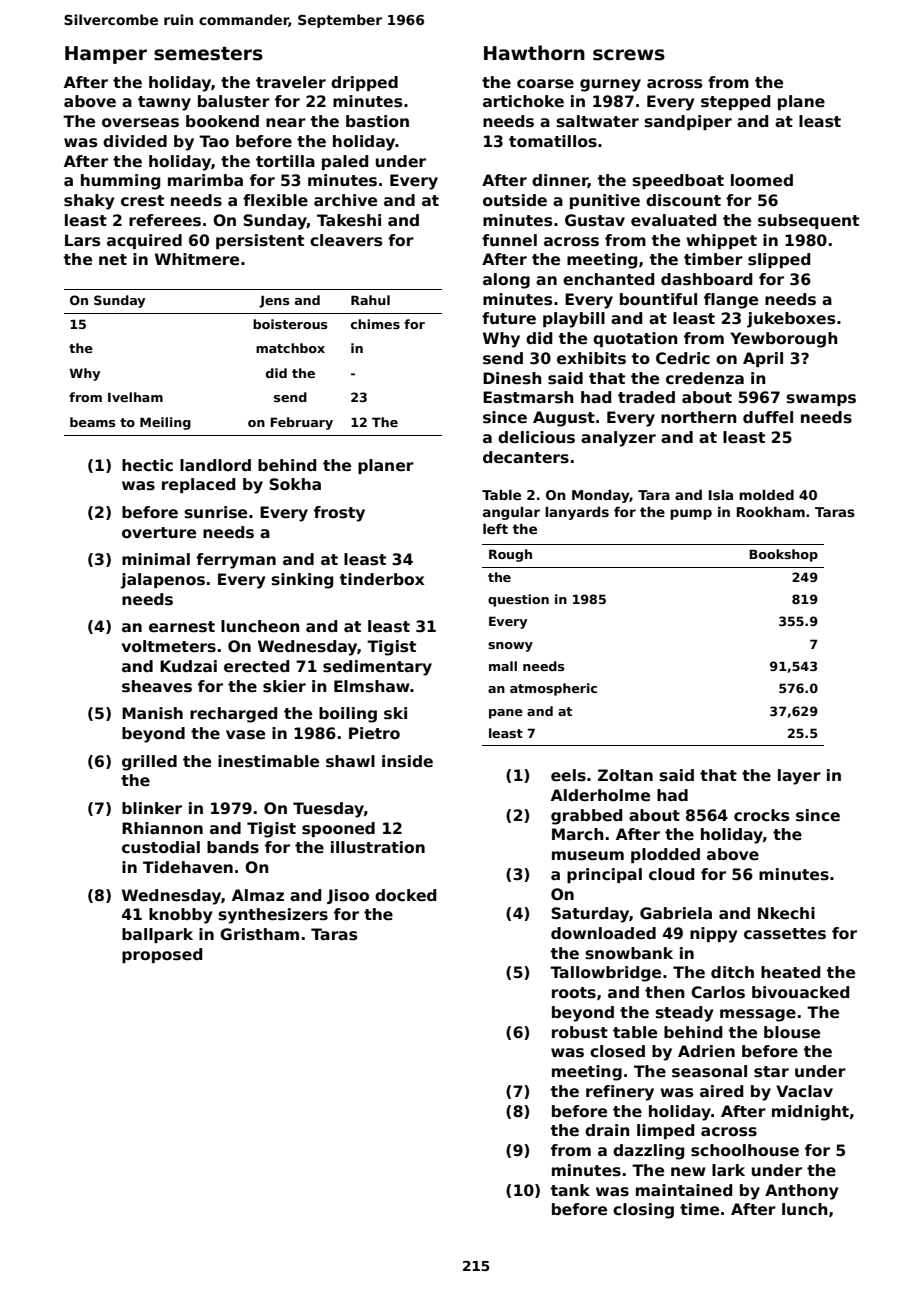  Describe the element at coordinates (688, 122) in the screenshot. I see `sandpiper` at that location.
